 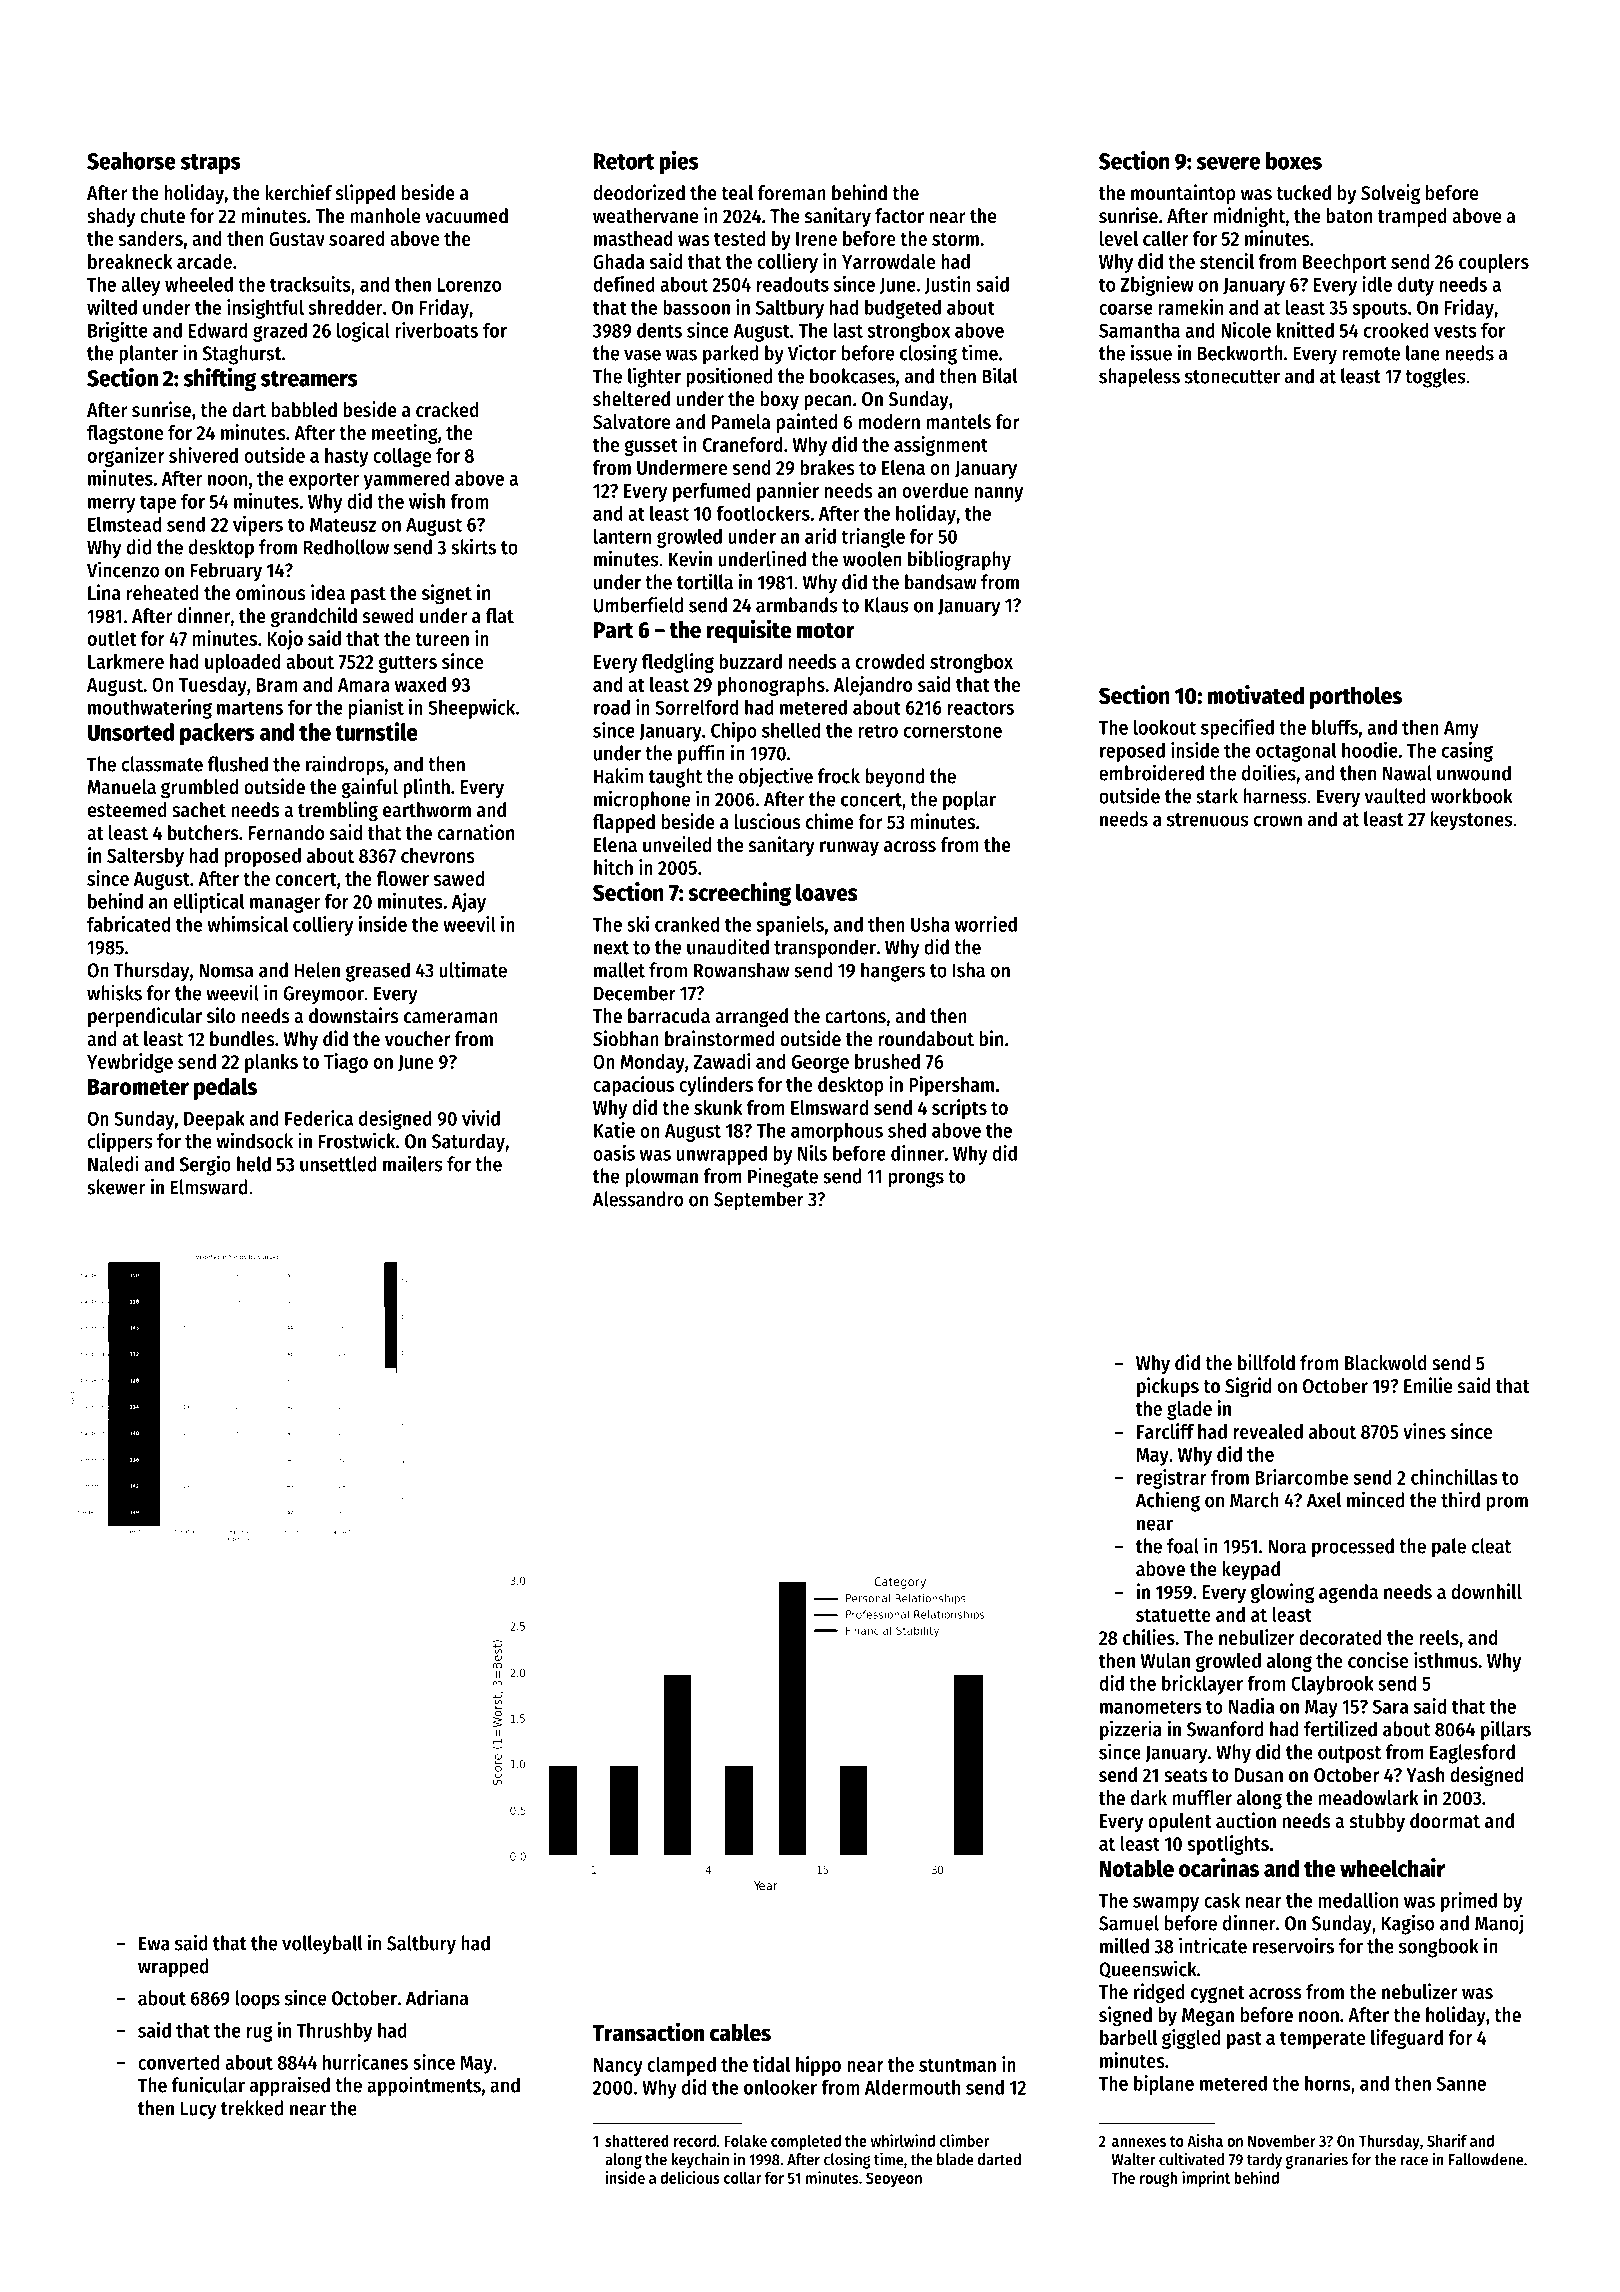 I want to click on esteemed, so click(x=127, y=810).
